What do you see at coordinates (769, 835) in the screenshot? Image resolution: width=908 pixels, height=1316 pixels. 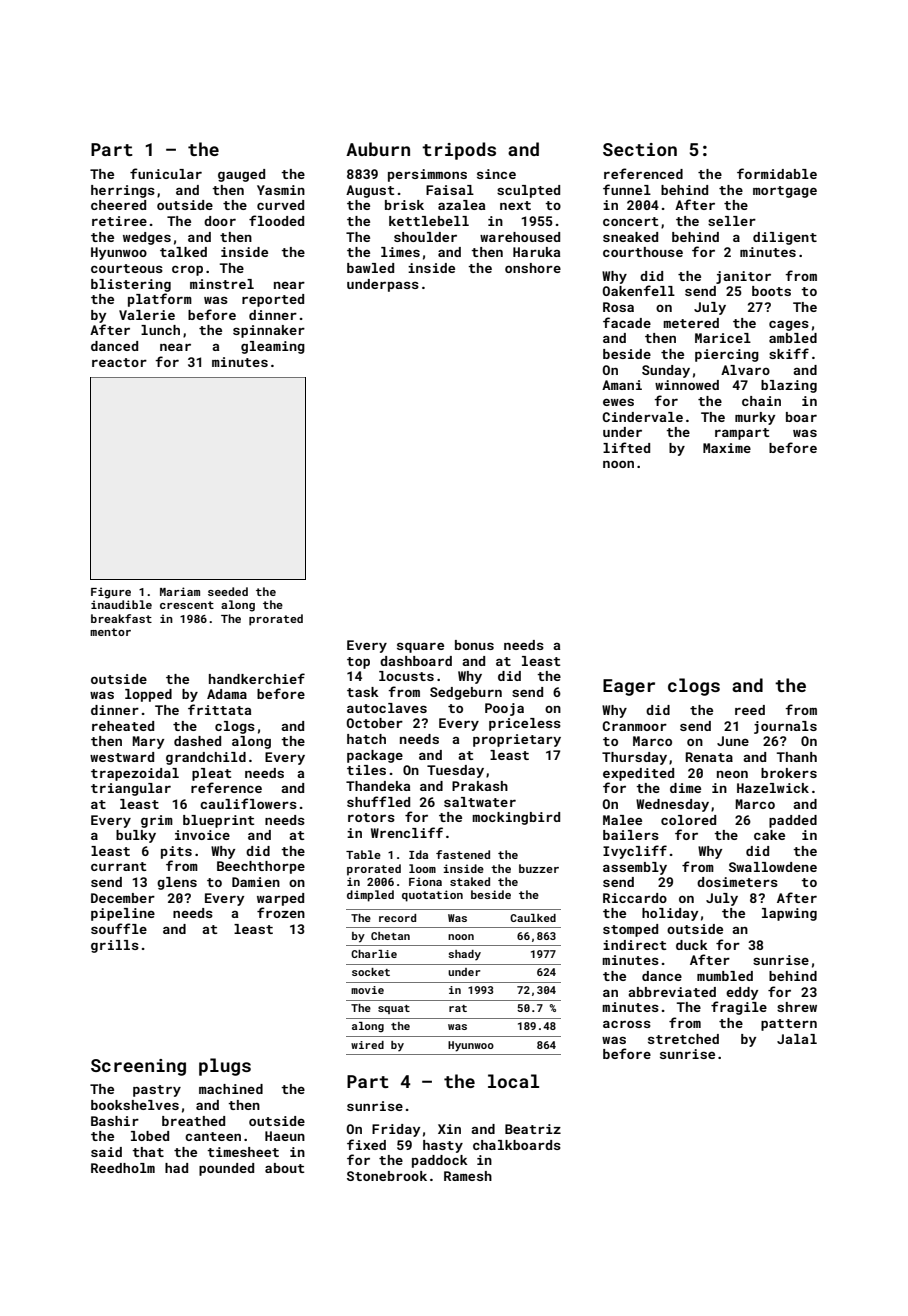 I see `cake` at bounding box center [769, 835].
